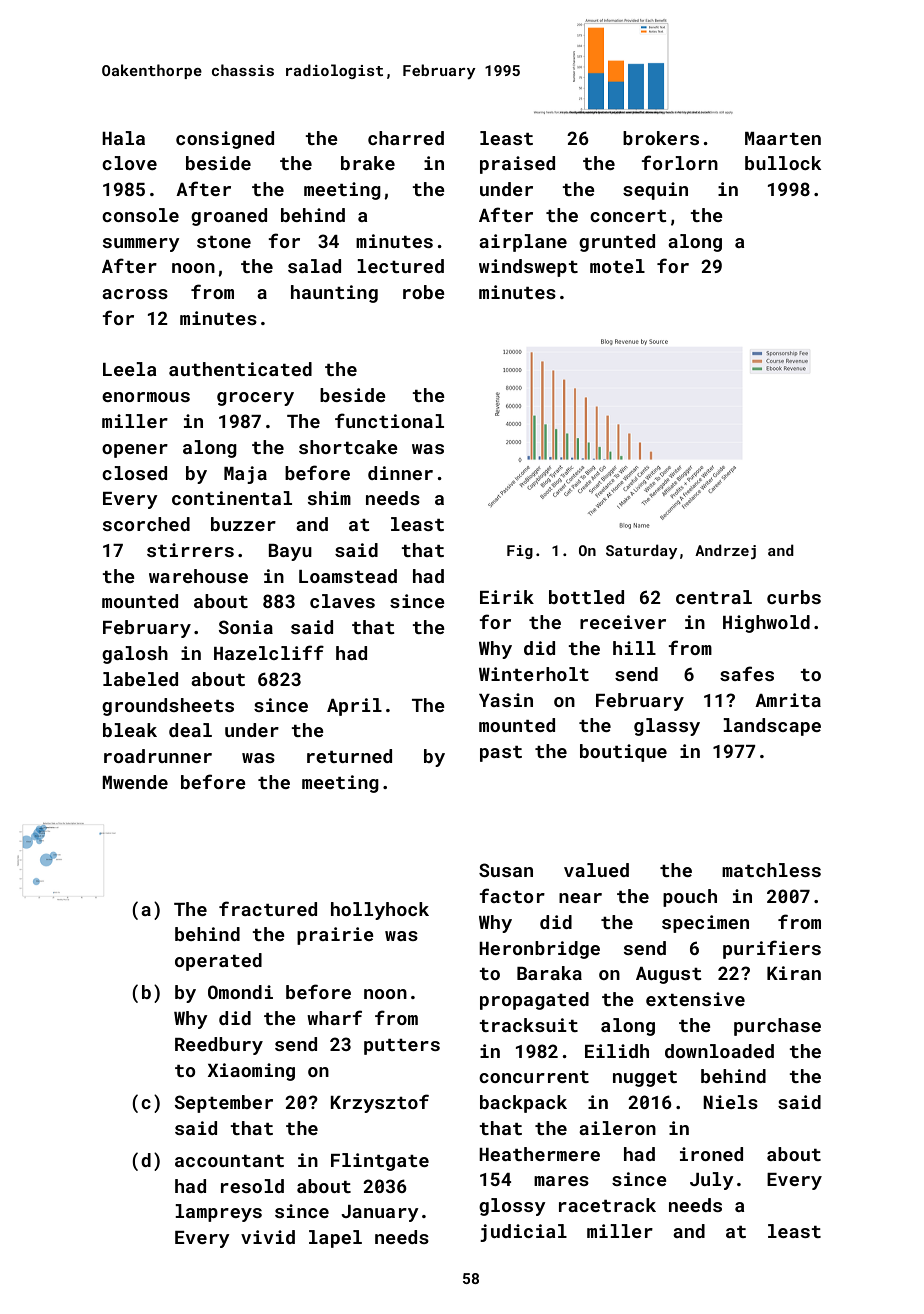 This screenshot has height=1314, width=924. What do you see at coordinates (667, 727) in the screenshot?
I see `glassy` at bounding box center [667, 727].
